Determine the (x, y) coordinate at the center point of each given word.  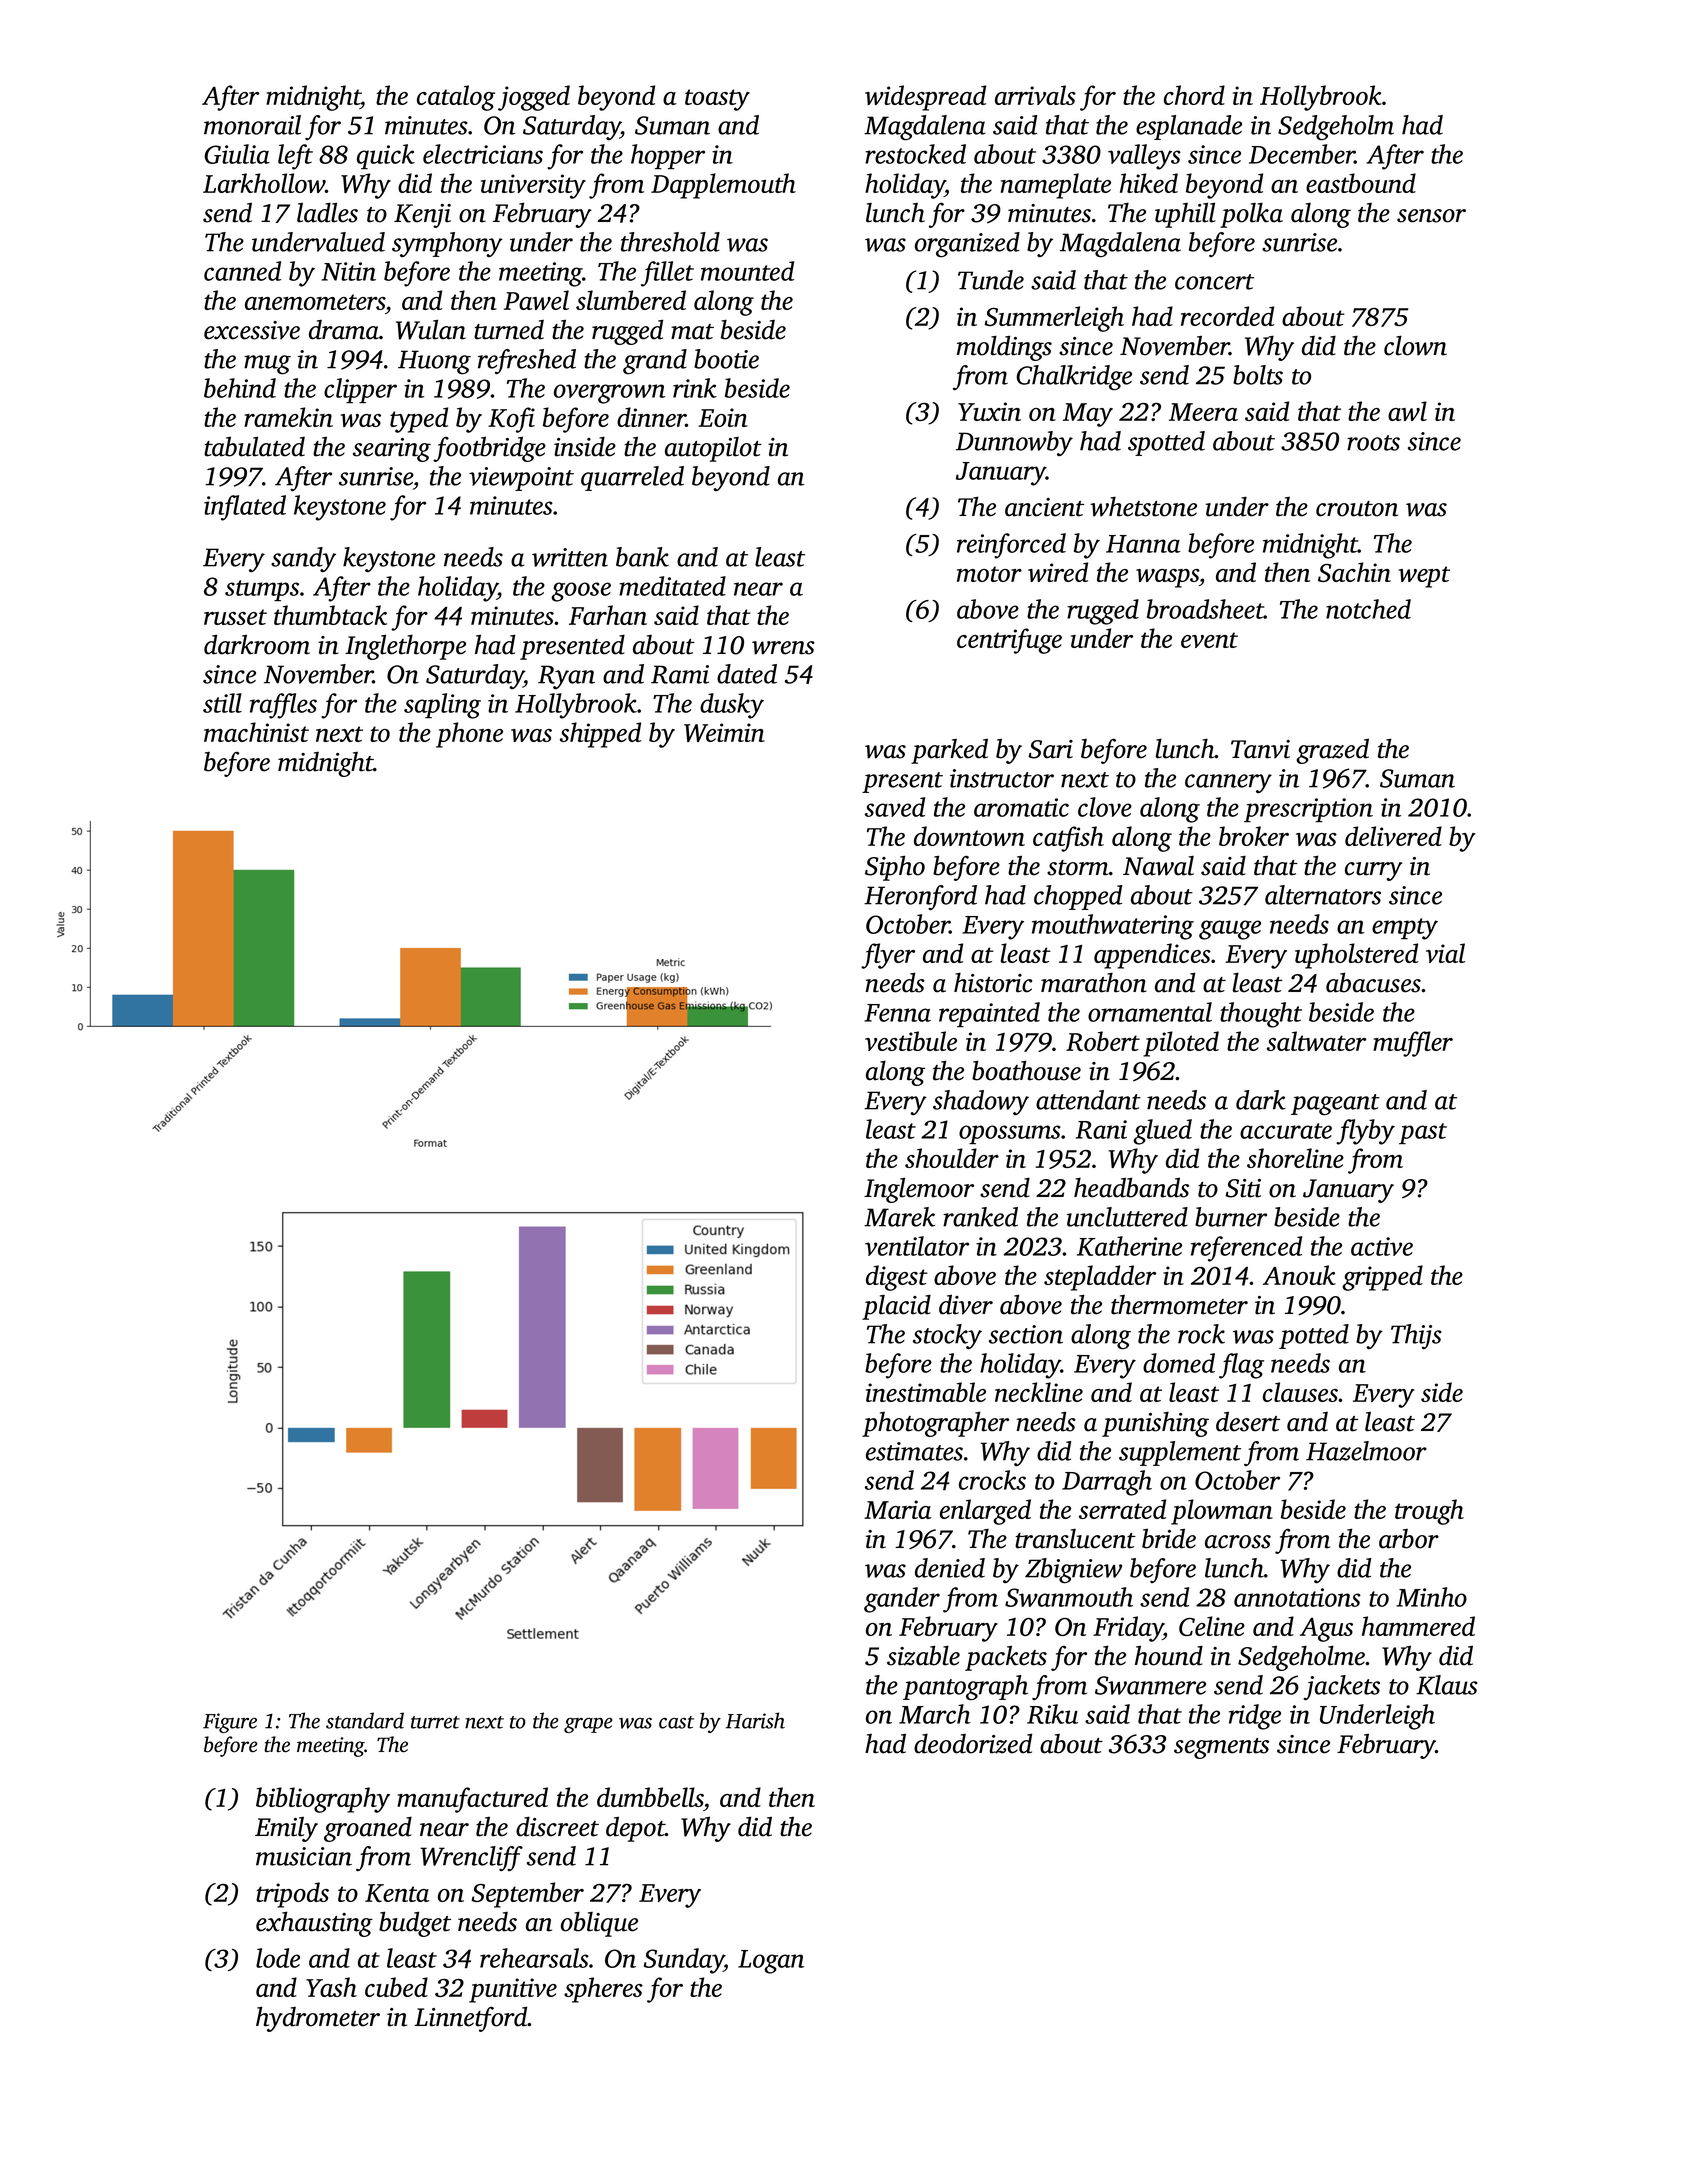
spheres (603, 1990)
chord (1194, 95)
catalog (456, 98)
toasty (717, 100)
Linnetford (471, 2019)
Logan (771, 1962)
